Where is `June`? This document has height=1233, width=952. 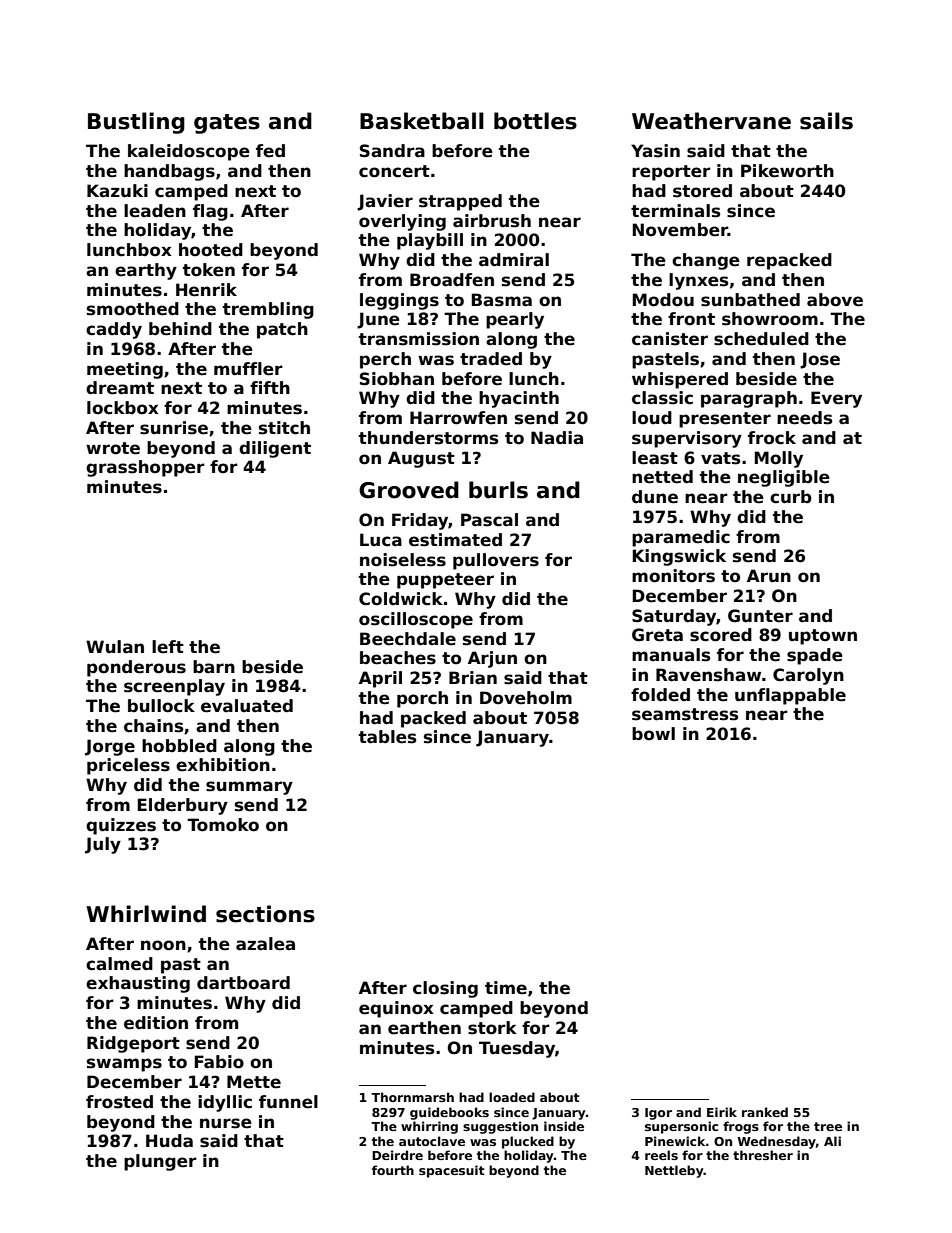
June is located at coordinates (378, 320).
